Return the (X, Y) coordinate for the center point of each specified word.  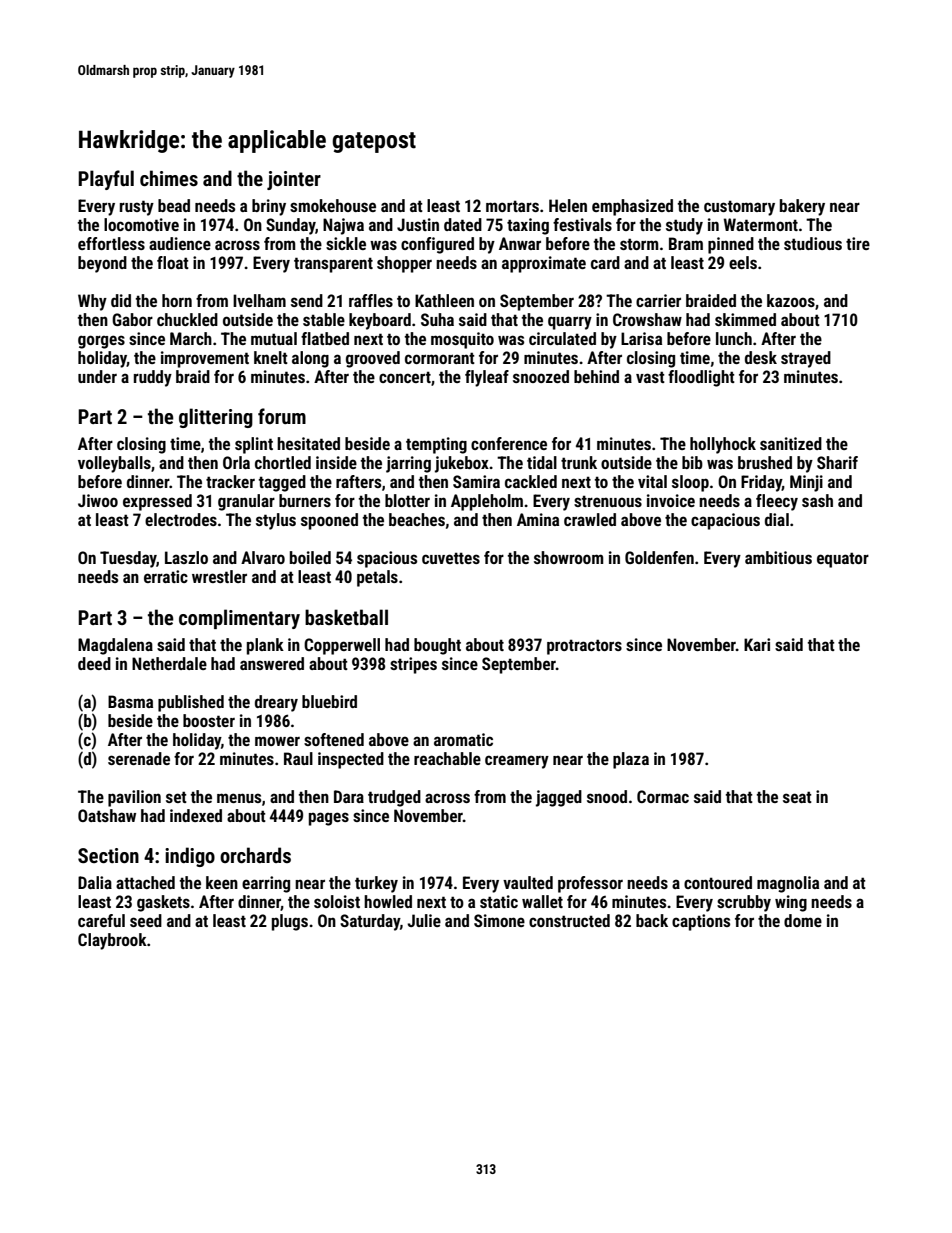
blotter (407, 500)
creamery (517, 762)
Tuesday (128, 559)
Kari (757, 644)
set (176, 797)
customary (739, 208)
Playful (106, 180)
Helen (568, 205)
